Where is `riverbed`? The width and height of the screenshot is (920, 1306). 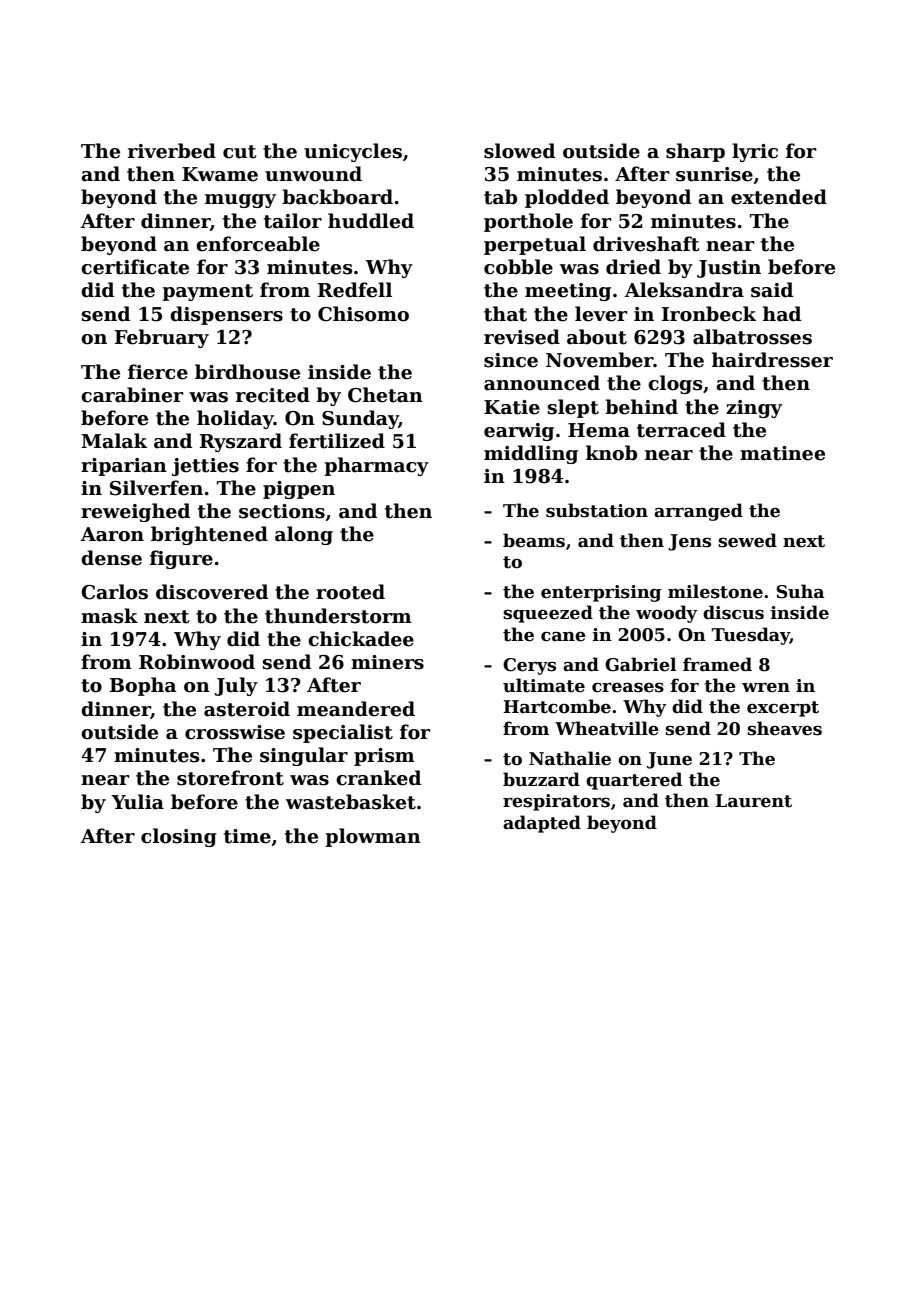
riverbed is located at coordinates (172, 151).
